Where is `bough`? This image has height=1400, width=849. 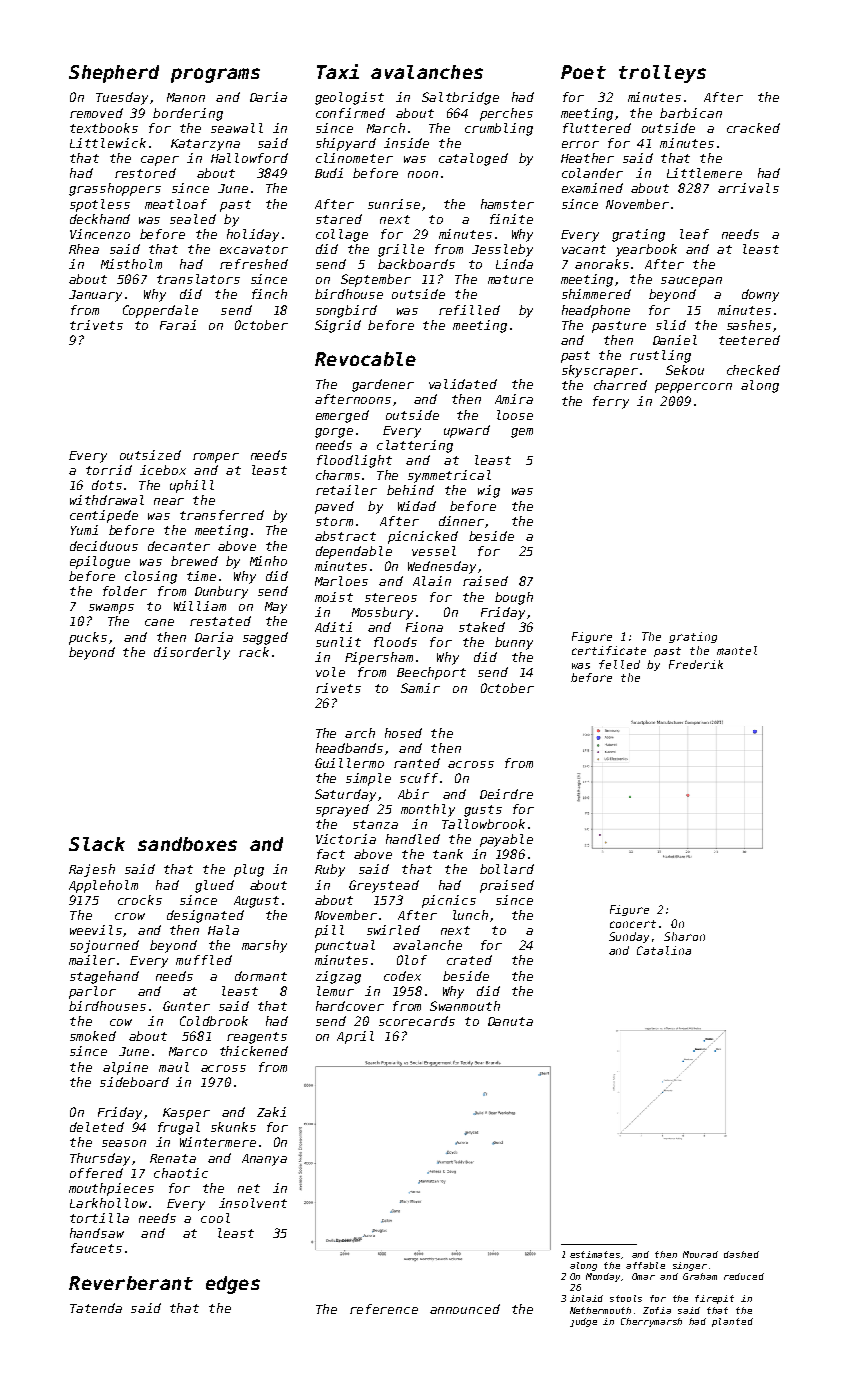
bough is located at coordinates (514, 598).
